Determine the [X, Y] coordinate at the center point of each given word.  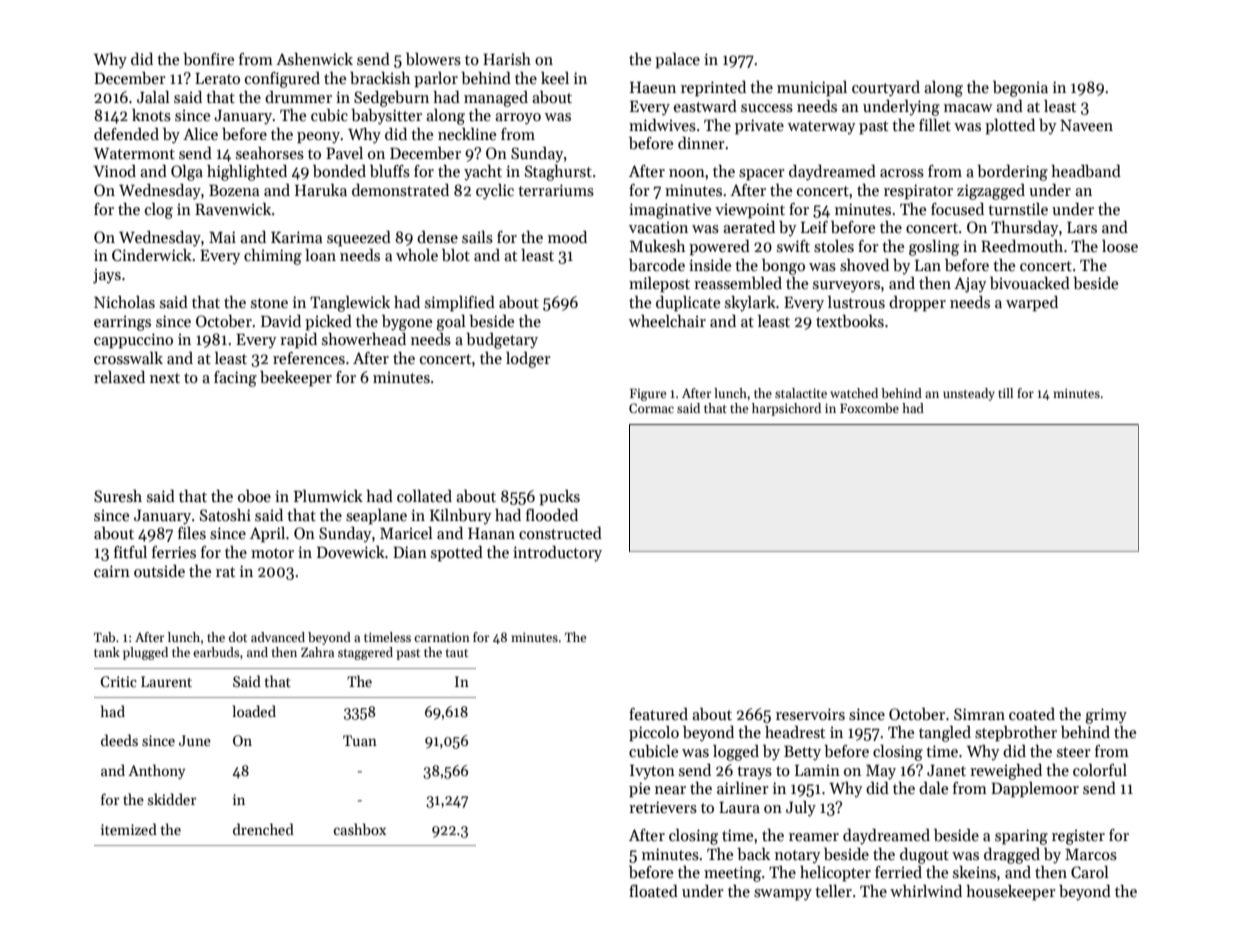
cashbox [360, 829]
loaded [254, 711]
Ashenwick [314, 59]
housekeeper [1011, 893]
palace [677, 61]
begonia [1020, 89]
